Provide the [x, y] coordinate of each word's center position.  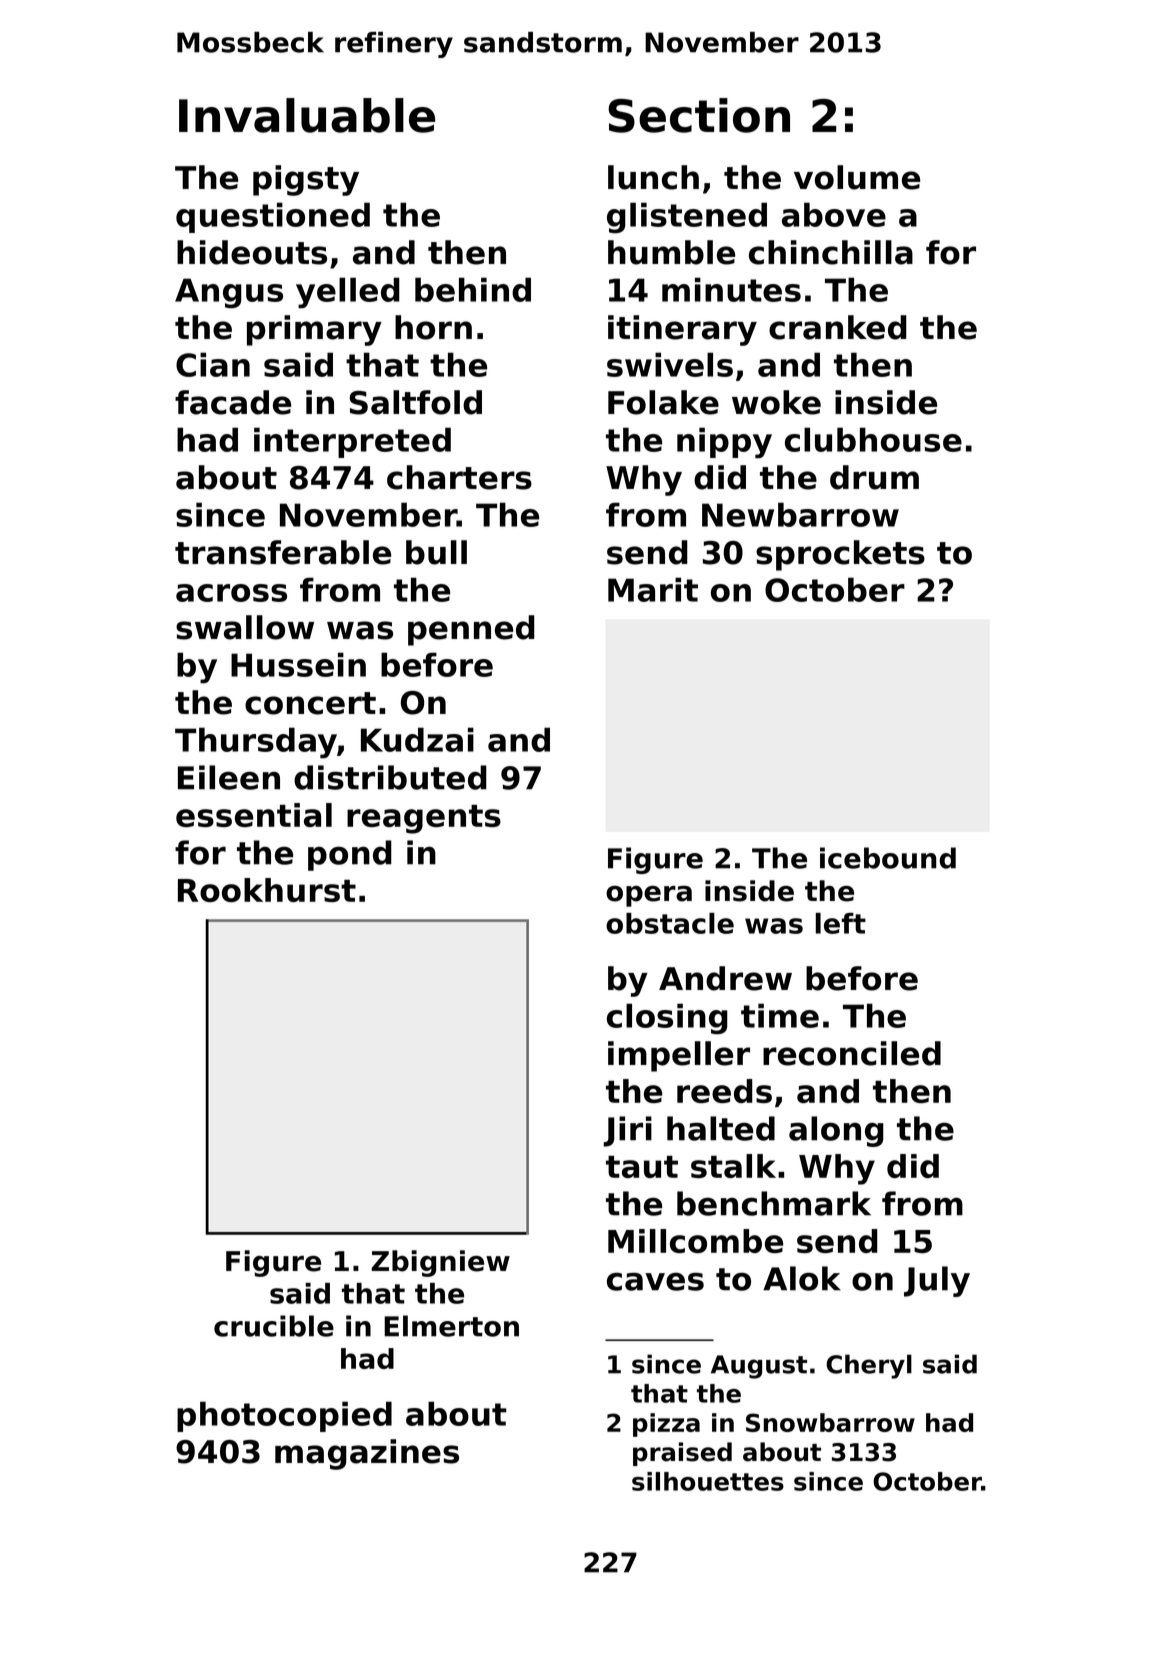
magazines [367, 1454]
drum [874, 477]
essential [254, 815]
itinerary [682, 330]
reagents [424, 819]
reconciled [852, 1053]
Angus [229, 293]
